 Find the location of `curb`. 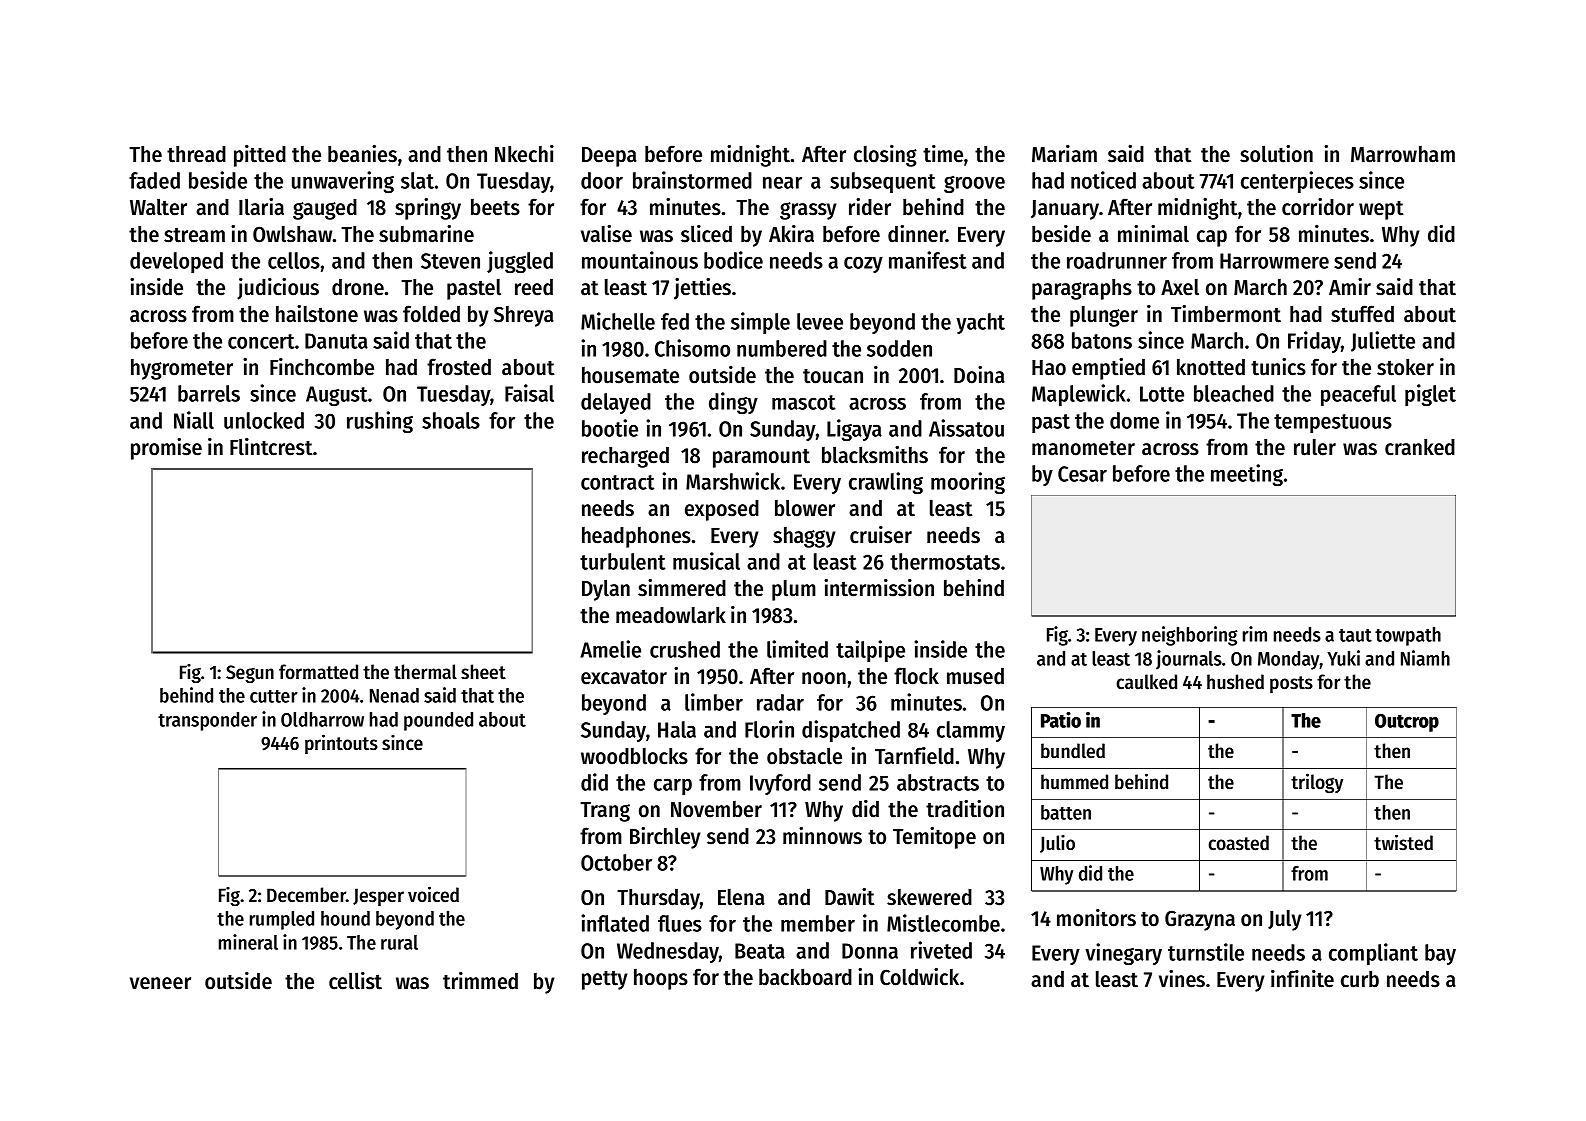

curb is located at coordinates (1360, 979).
